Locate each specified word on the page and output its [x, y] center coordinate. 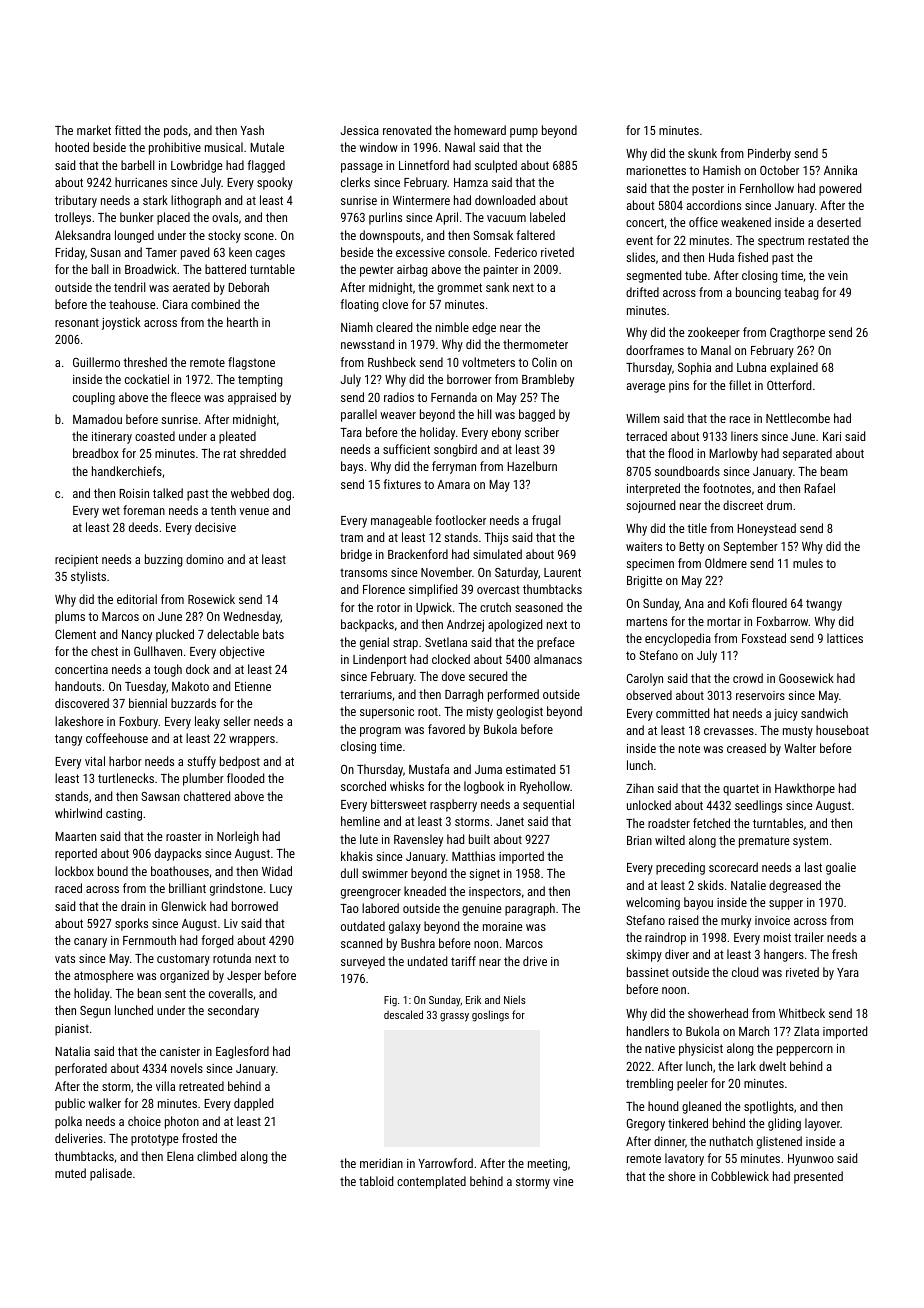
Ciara [175, 304]
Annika [840, 170]
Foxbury [139, 722]
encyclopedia [678, 639]
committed [682, 713]
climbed [216, 1156]
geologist [520, 712]
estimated [530, 769]
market [94, 130]
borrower [469, 379]
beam [834, 471]
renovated [407, 130]
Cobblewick [740, 1176]
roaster [183, 836]
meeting [547, 1165]
